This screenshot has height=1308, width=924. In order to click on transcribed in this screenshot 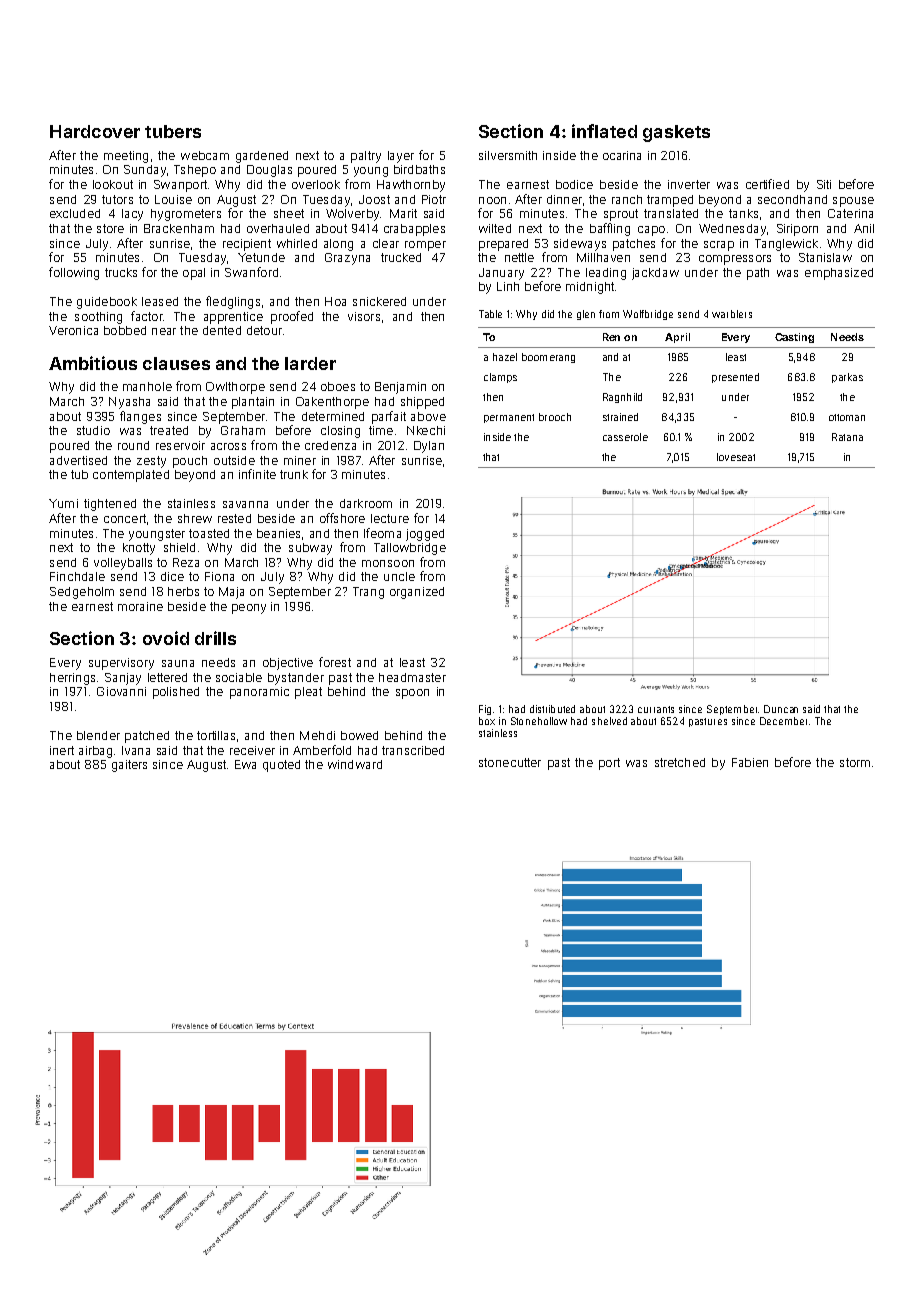, I will do `click(413, 750)`.
